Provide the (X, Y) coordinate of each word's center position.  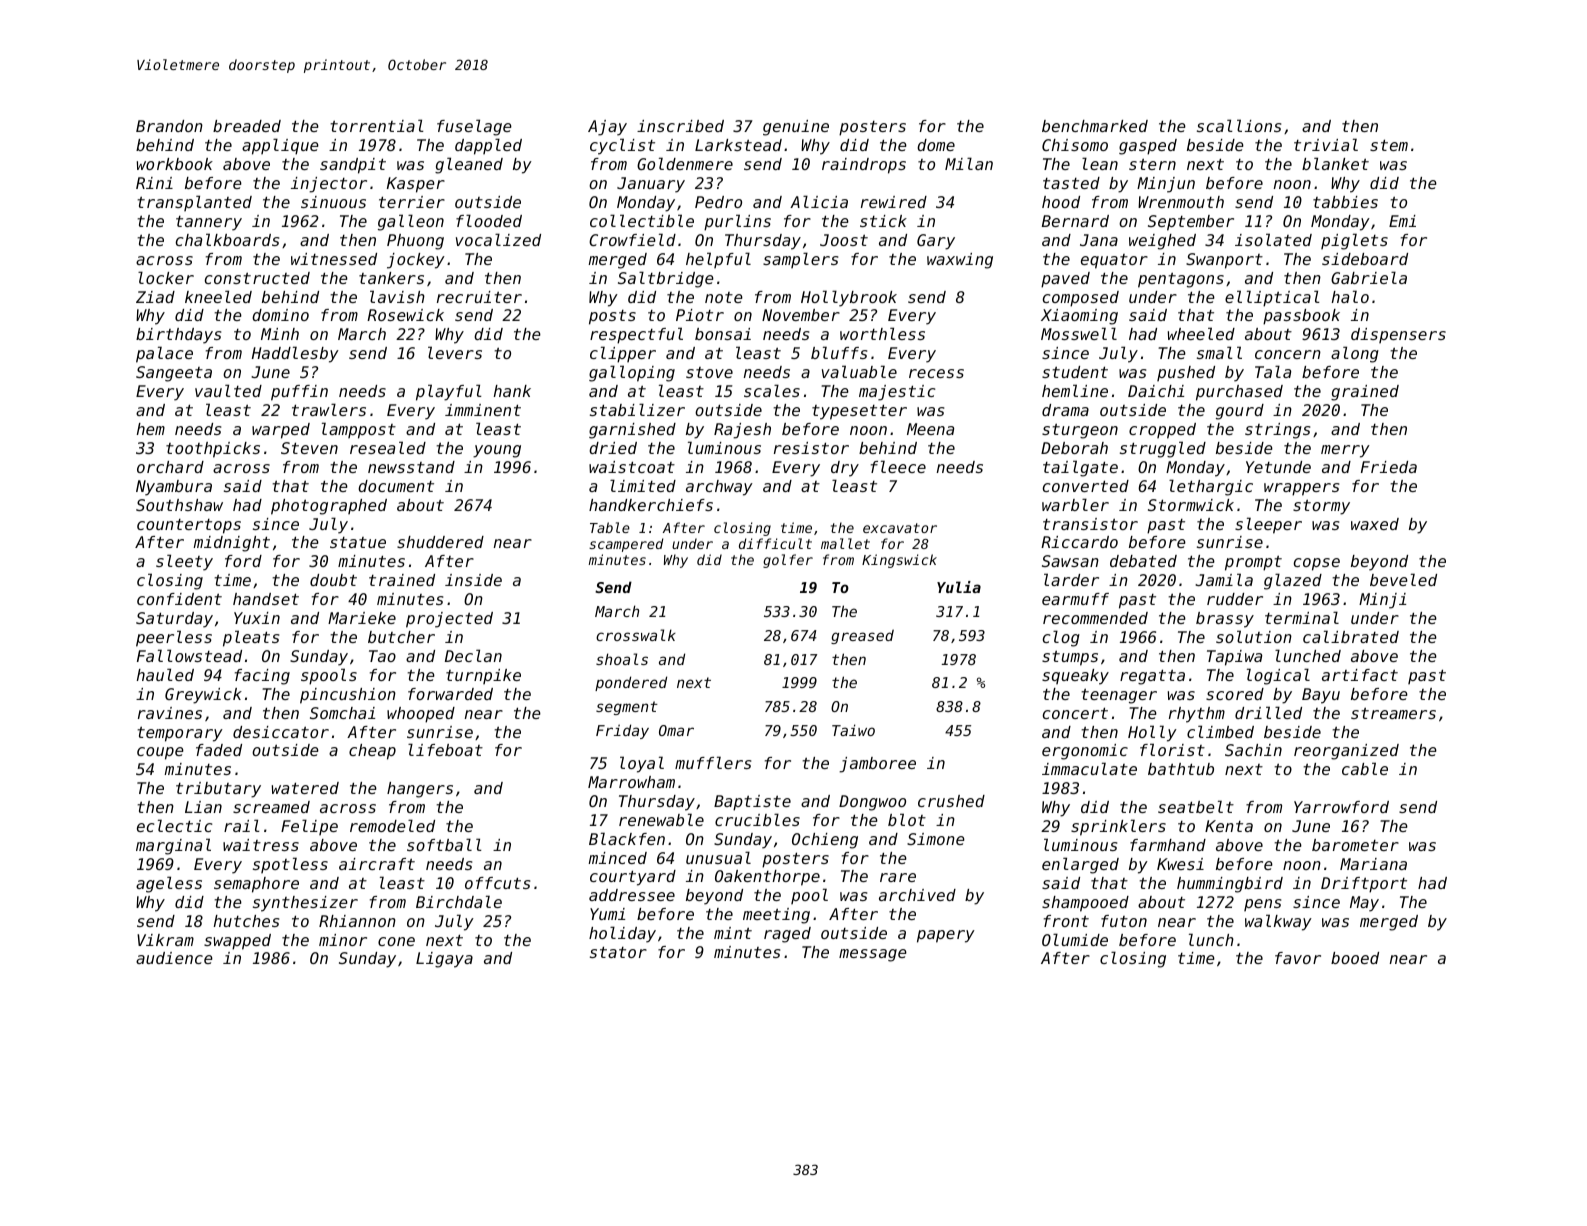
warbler (1075, 504)
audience (174, 958)
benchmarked (1095, 126)
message (873, 955)
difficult (775, 543)
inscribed (680, 126)
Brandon (169, 126)
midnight (231, 544)
